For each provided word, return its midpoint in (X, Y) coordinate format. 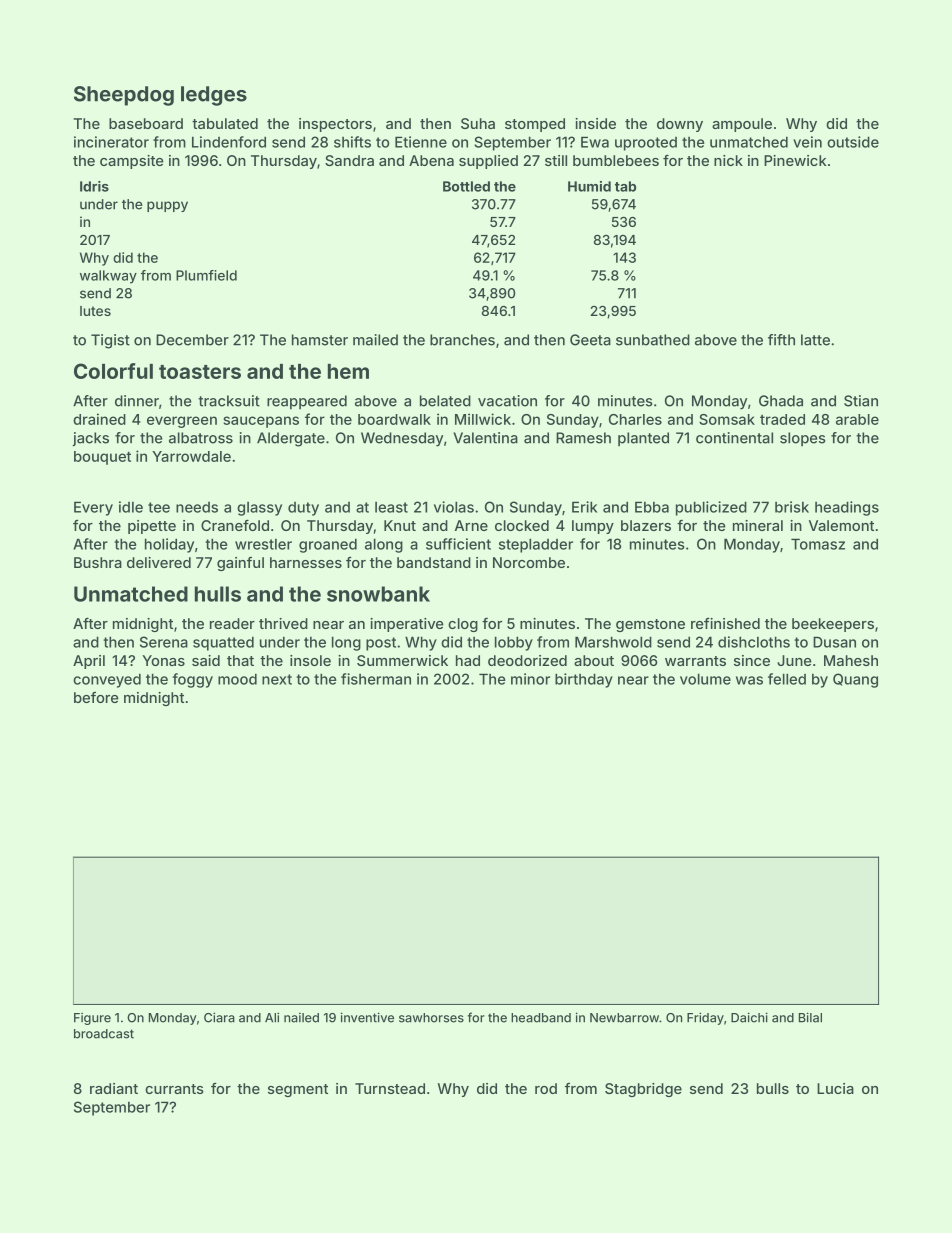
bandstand (434, 562)
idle (131, 507)
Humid (589, 186)
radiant (114, 1088)
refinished (725, 623)
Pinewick (795, 160)
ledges (214, 96)
